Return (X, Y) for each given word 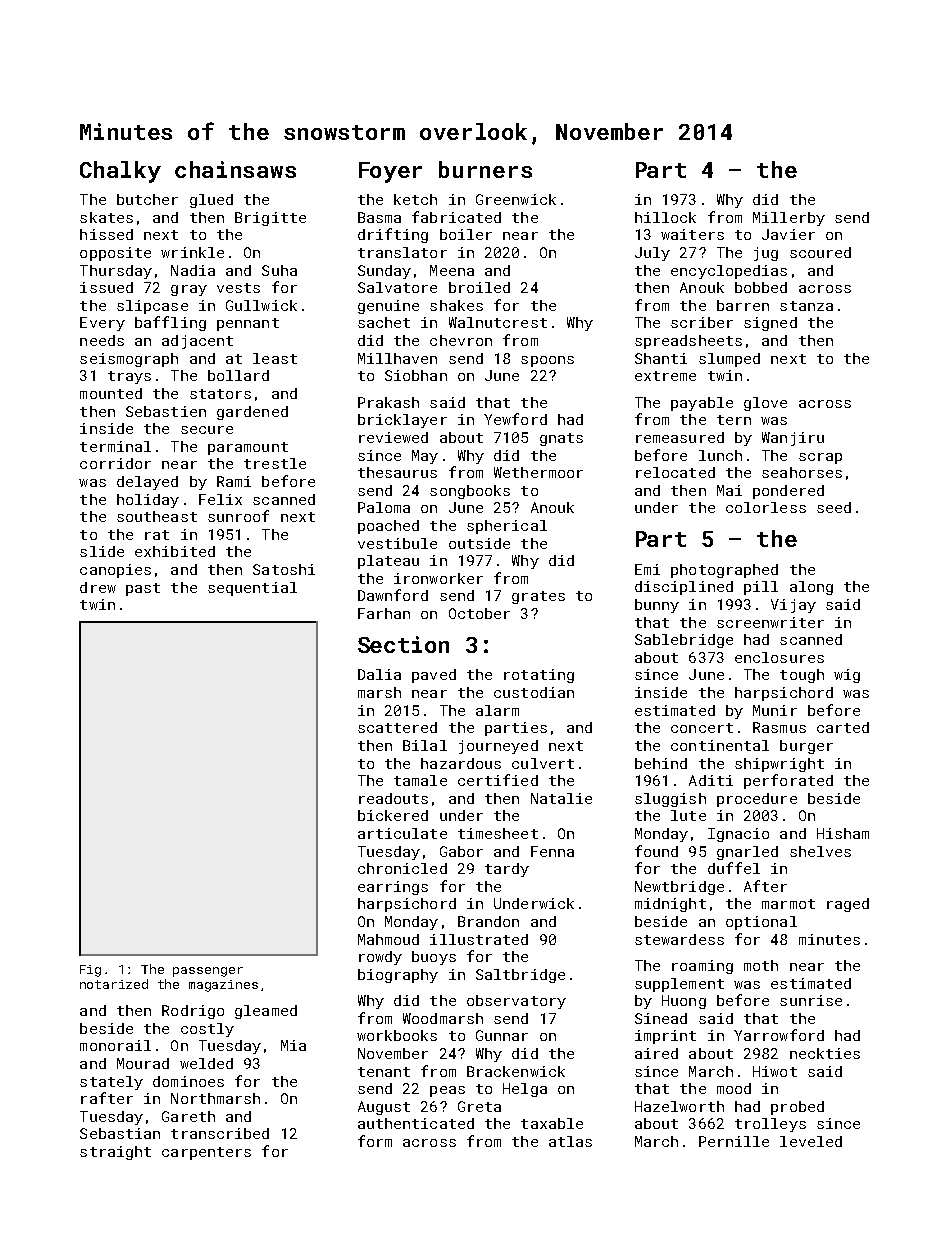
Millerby (789, 219)
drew (98, 587)
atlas (570, 1141)
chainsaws (235, 169)
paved (434, 676)
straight (115, 1153)
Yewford (515, 419)
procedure (757, 800)
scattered (397, 727)
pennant (248, 324)
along (811, 588)
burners (485, 169)
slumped (729, 360)
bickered (393, 815)
